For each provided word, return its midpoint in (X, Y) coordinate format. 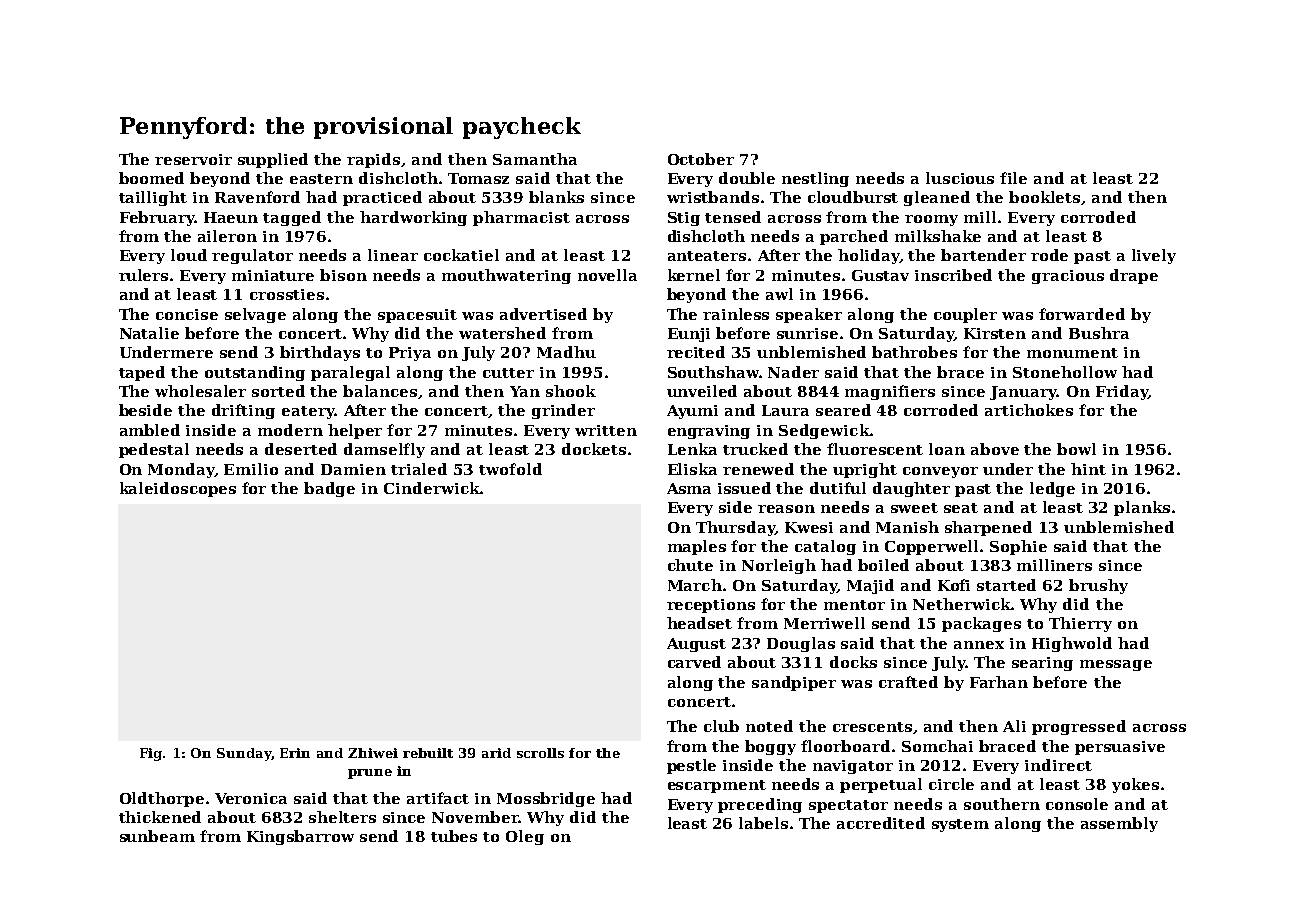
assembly (1119, 824)
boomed (151, 178)
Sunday (244, 754)
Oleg (525, 837)
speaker (809, 315)
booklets (1044, 197)
